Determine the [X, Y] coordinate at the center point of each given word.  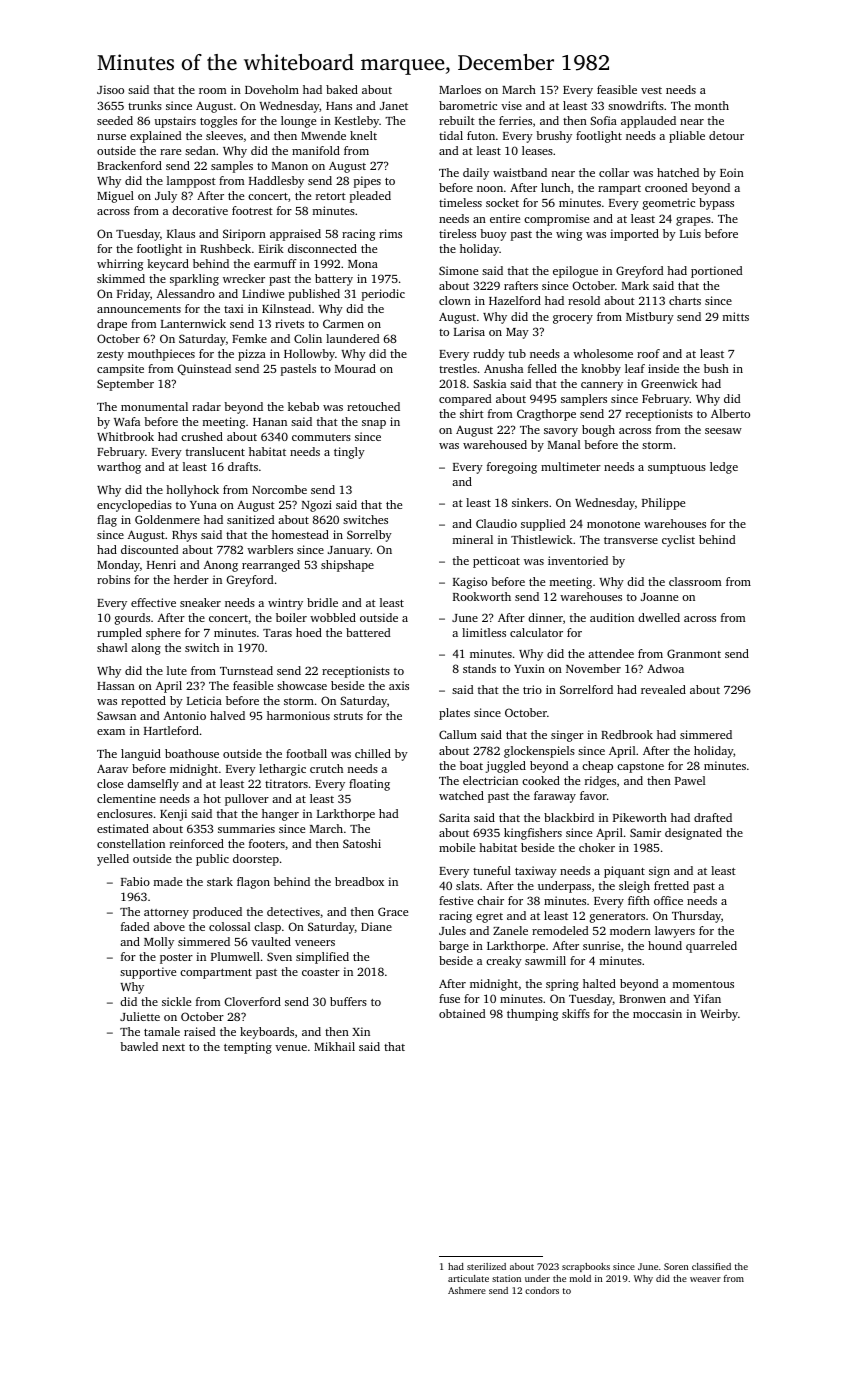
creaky [504, 962]
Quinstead [204, 369]
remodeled [560, 930]
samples [232, 167]
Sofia [603, 120]
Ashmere [467, 1290]
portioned [717, 272]
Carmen [343, 323]
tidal [451, 135]
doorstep [256, 860]
